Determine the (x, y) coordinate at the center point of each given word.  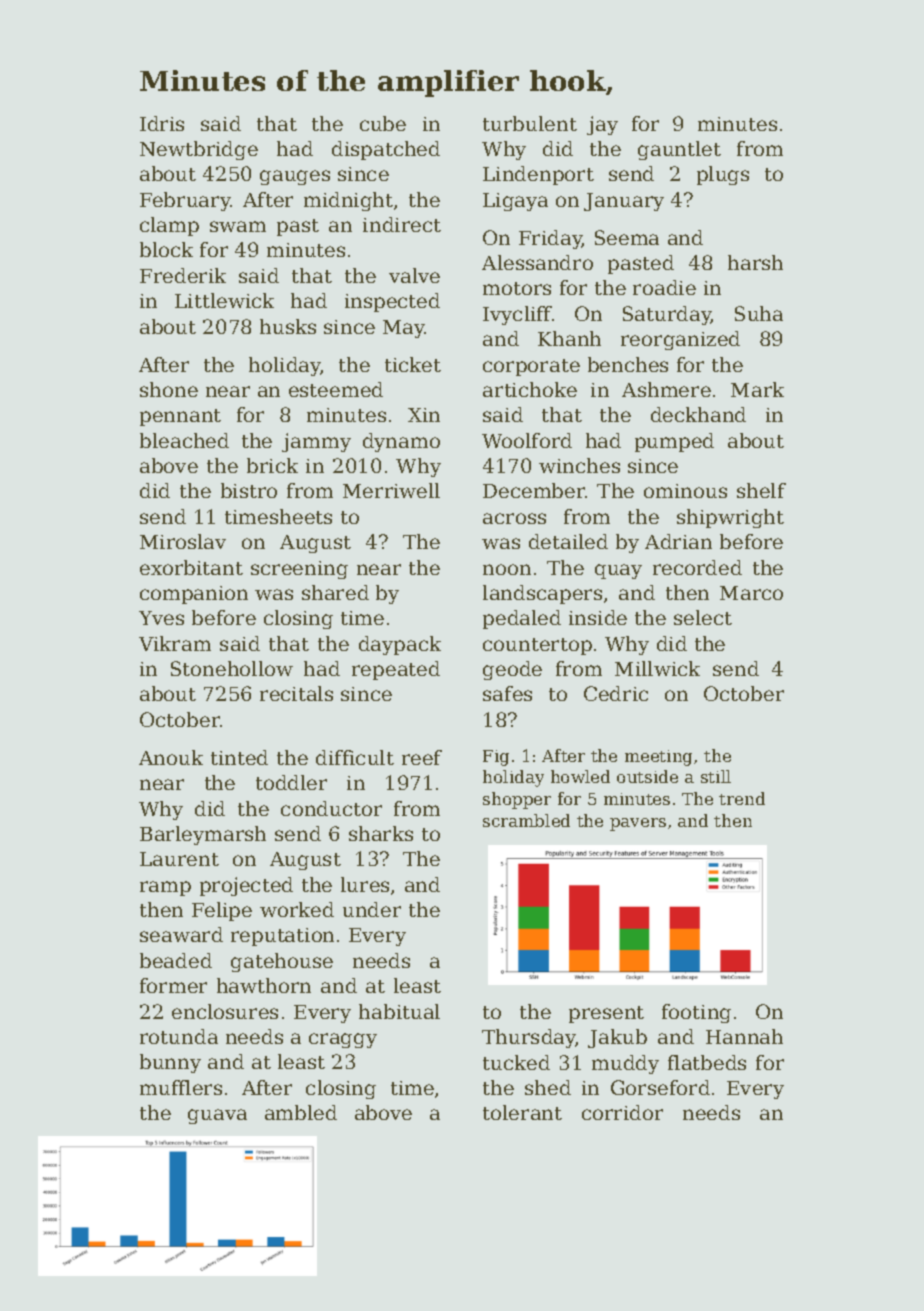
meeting (658, 758)
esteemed (336, 389)
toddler (291, 782)
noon (507, 569)
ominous (685, 491)
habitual (399, 1011)
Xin (424, 415)
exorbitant (191, 567)
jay (602, 125)
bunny (170, 1063)
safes (507, 693)
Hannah (744, 1036)
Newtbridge (199, 150)
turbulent (530, 123)
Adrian (678, 541)
